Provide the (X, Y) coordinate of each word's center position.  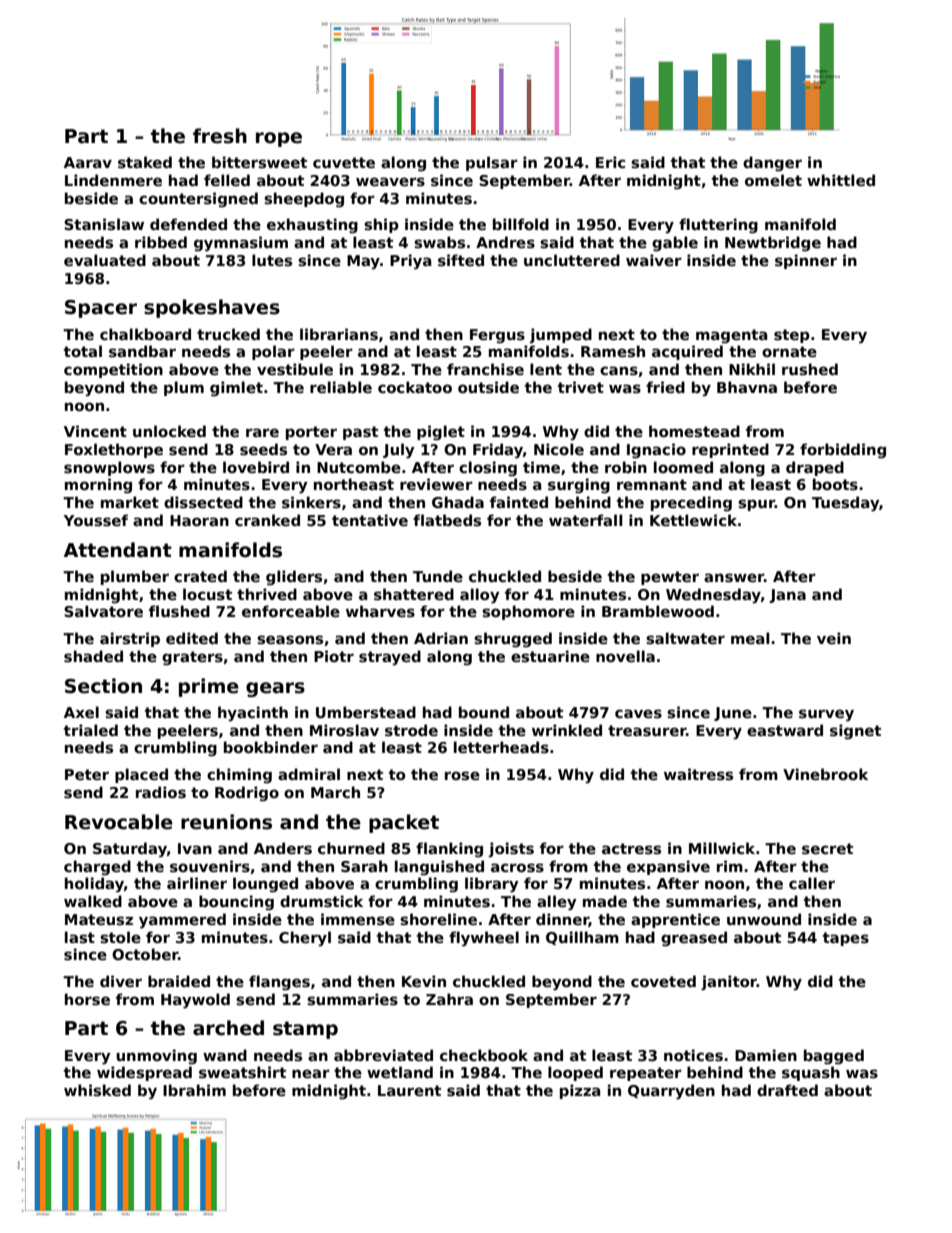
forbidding (843, 450)
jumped (560, 335)
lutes (272, 260)
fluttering (718, 226)
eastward (785, 730)
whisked (97, 1090)
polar (273, 352)
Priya (410, 262)
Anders (283, 848)
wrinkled (567, 730)
